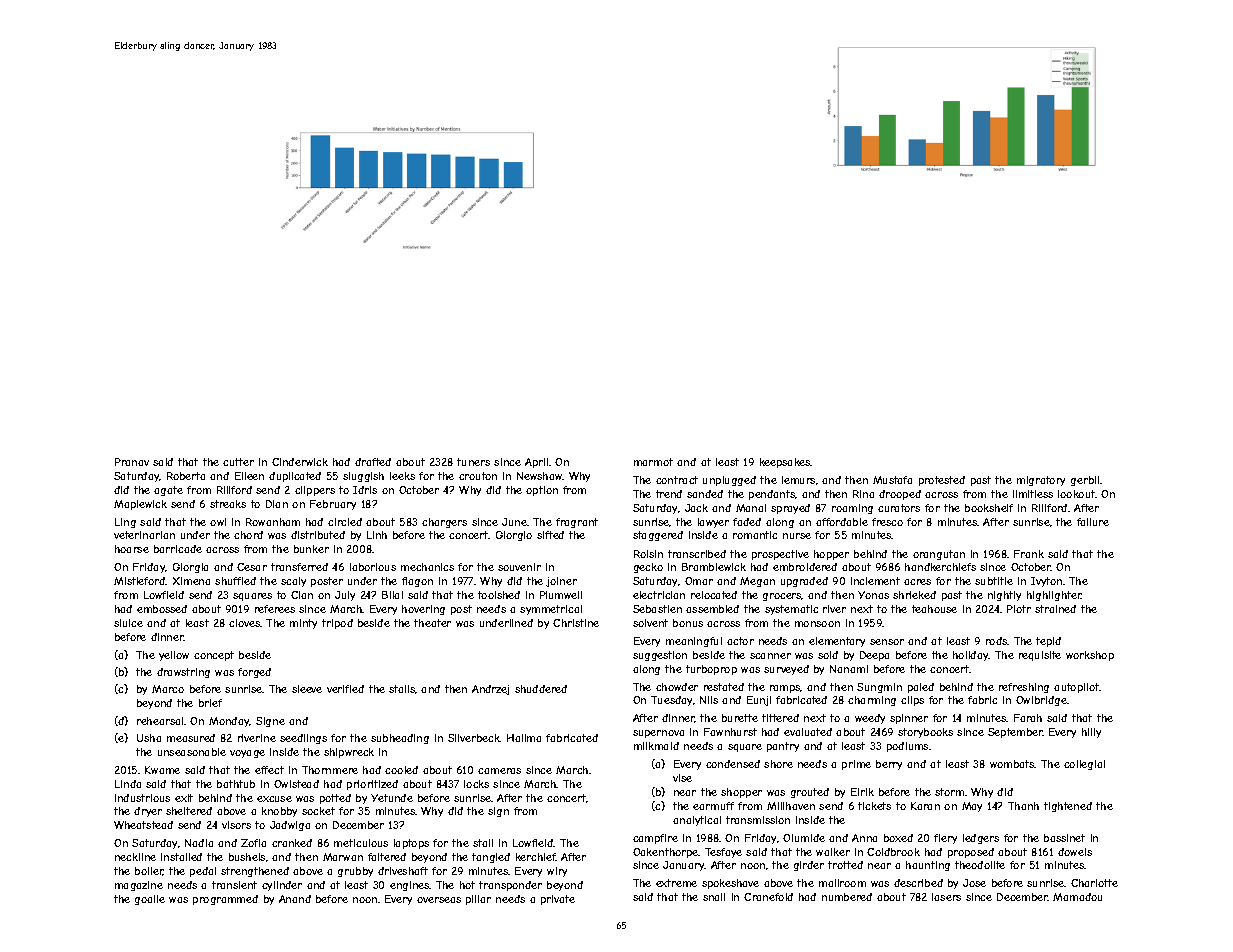 The image size is (1233, 952). What do you see at coordinates (1093, 522) in the screenshot?
I see `failure` at bounding box center [1093, 522].
